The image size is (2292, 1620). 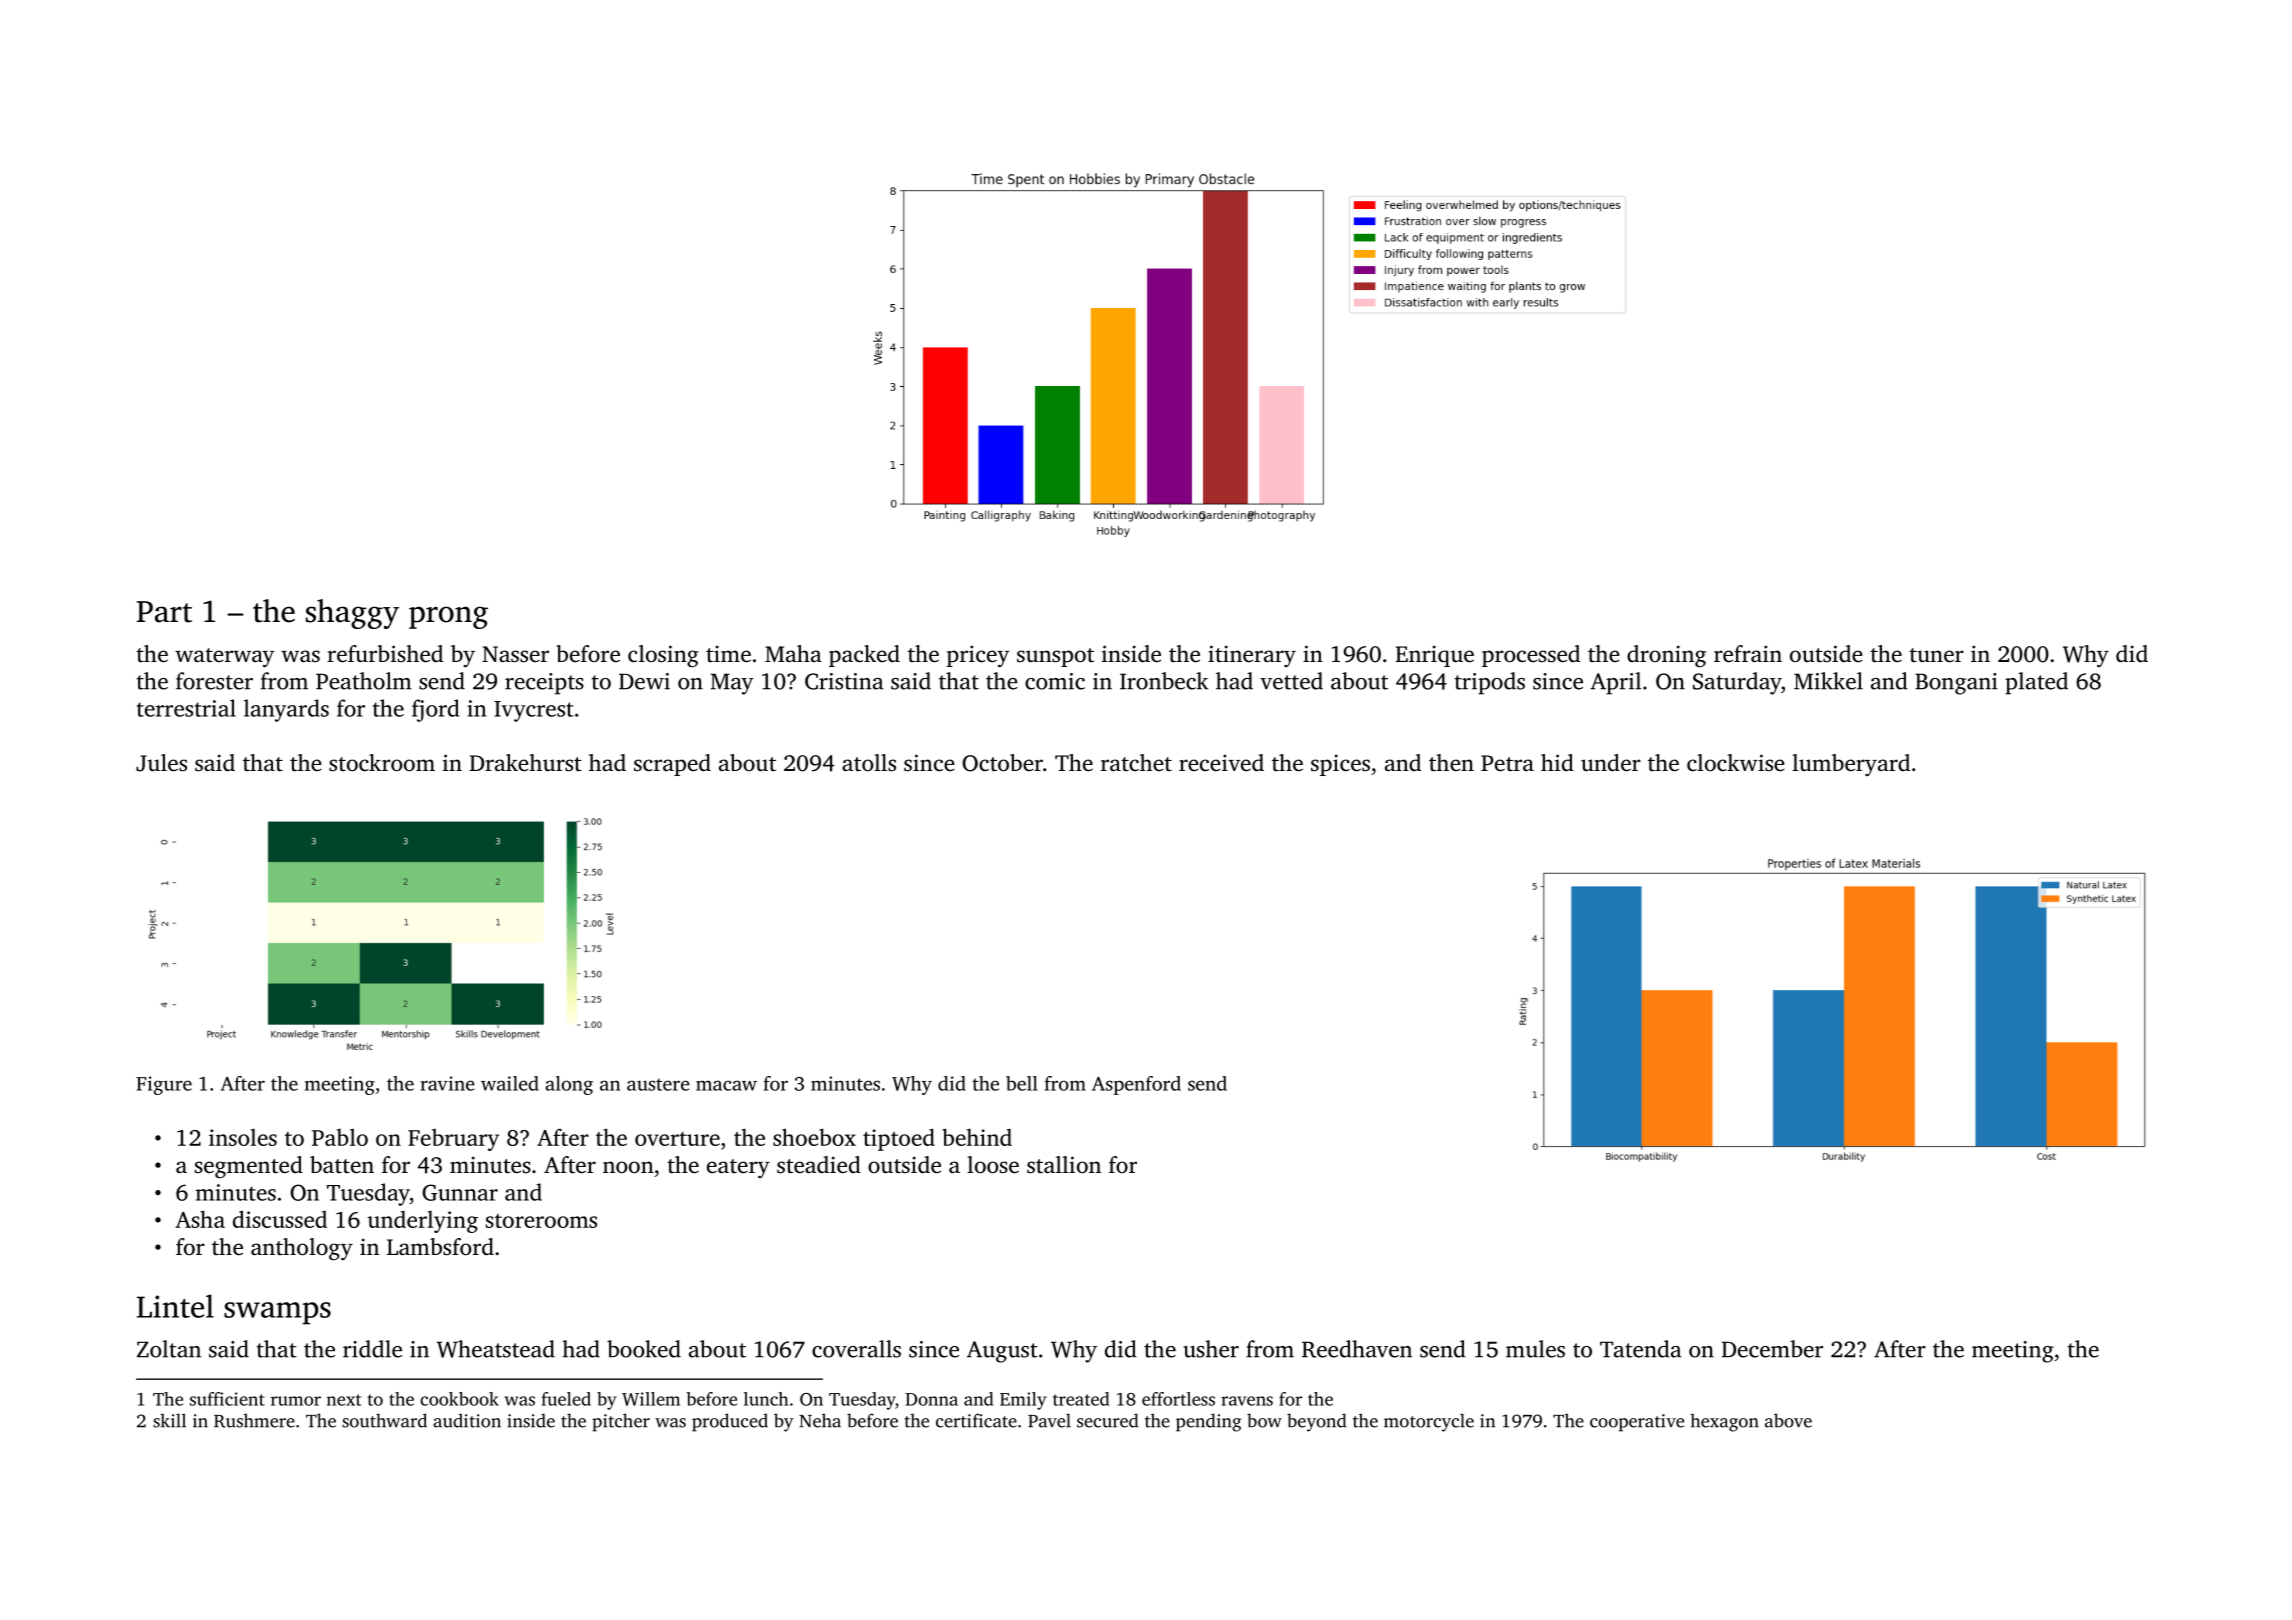 What do you see at coordinates (1064, 1165) in the screenshot?
I see `stallion` at bounding box center [1064, 1165].
